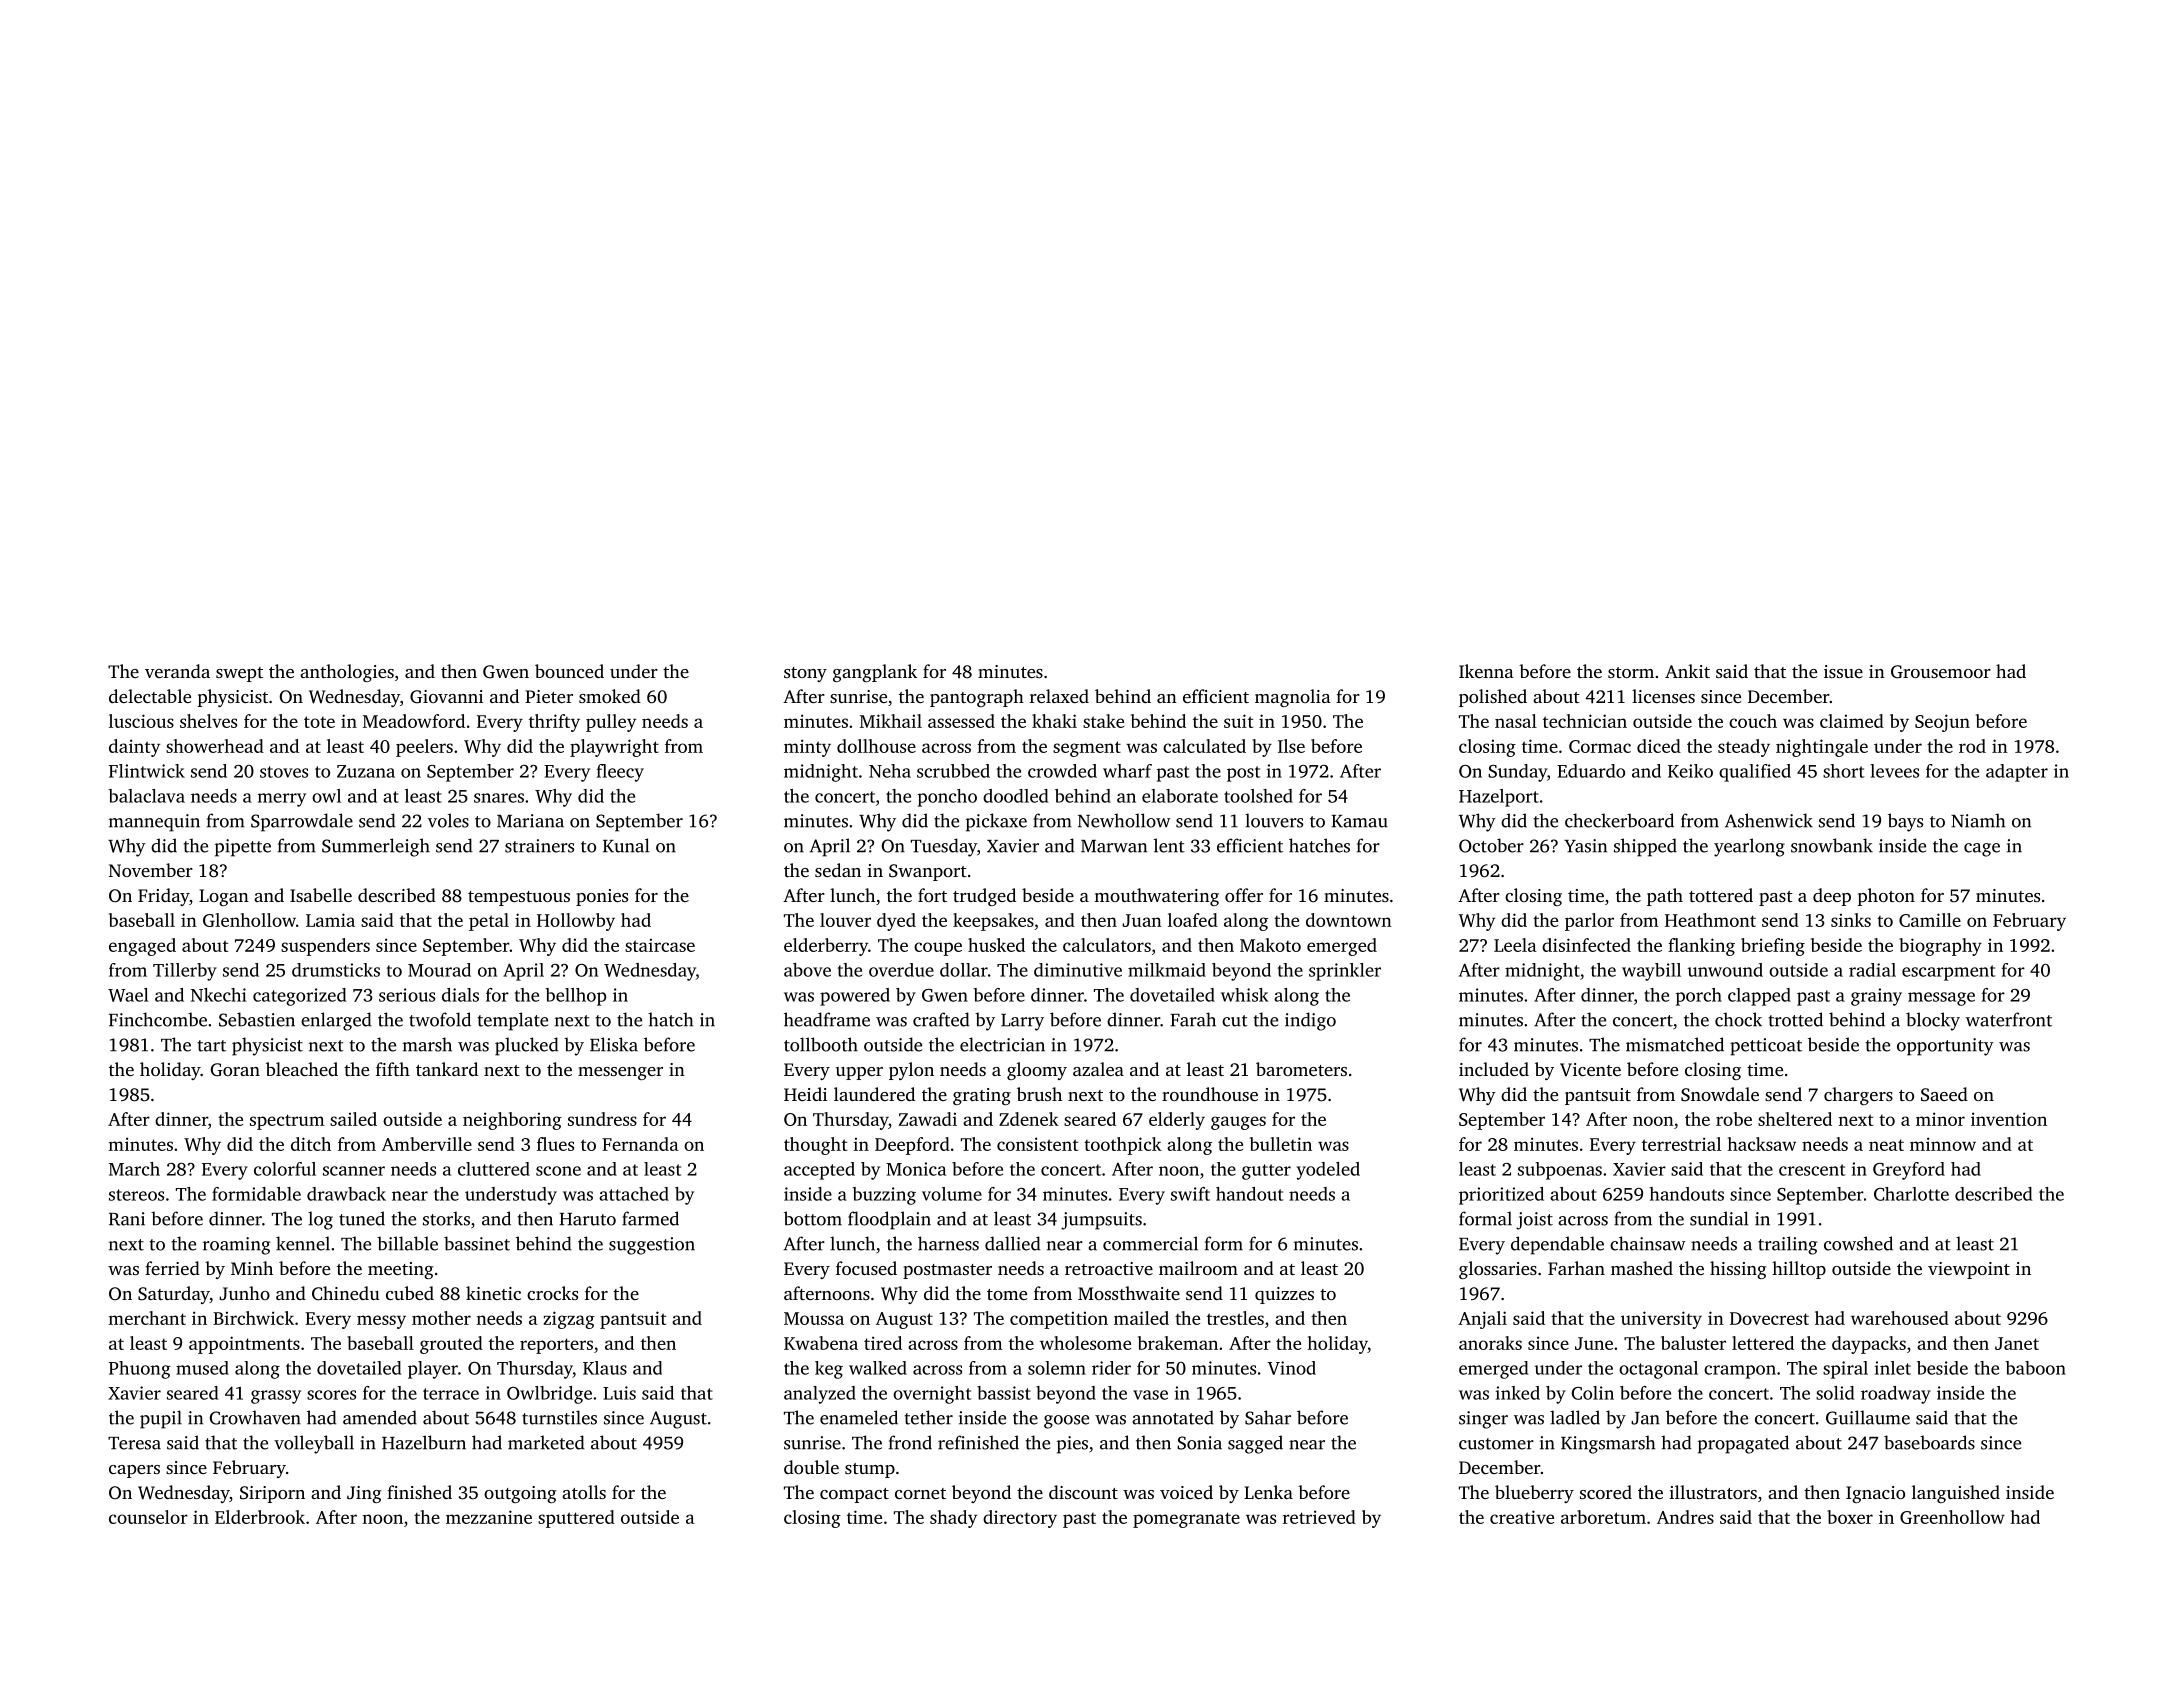  I want to click on colorful, so click(285, 1169).
